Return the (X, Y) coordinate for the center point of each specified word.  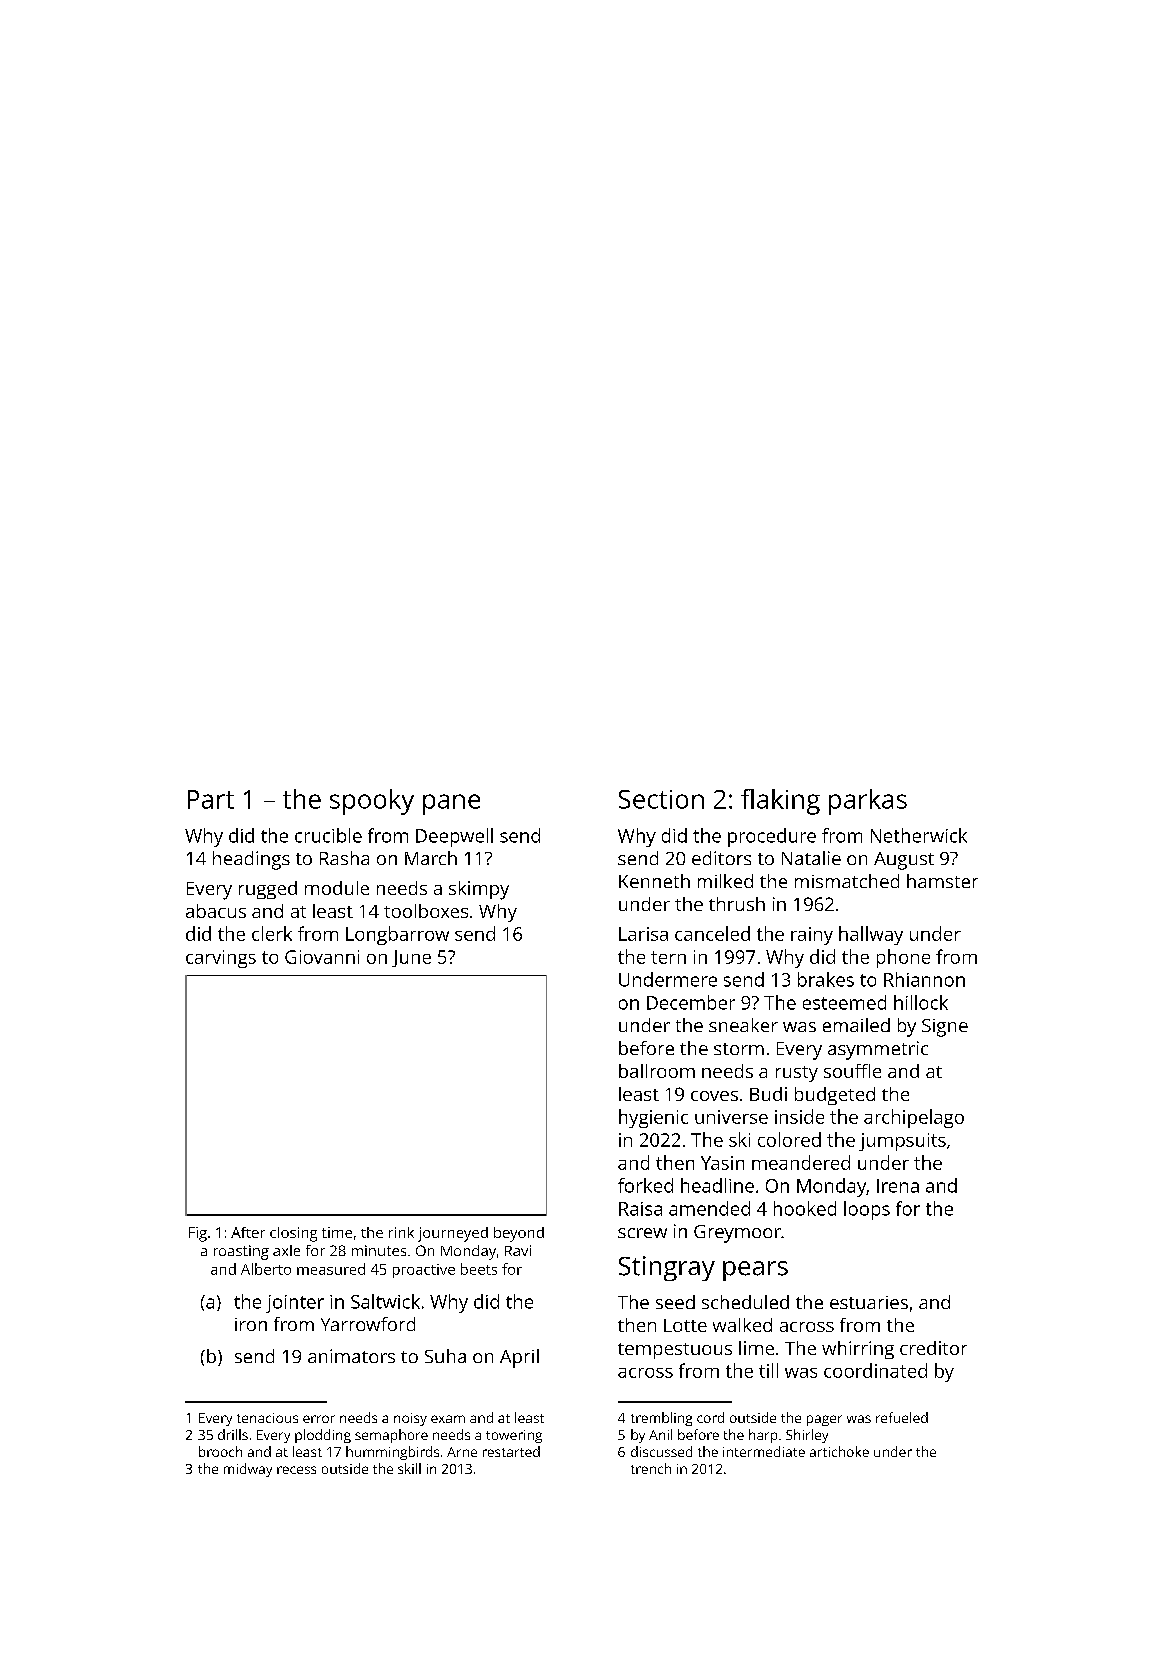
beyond (519, 1234)
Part (211, 799)
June (411, 958)
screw (642, 1233)
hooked (805, 1208)
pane (451, 804)
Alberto (266, 1269)
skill (409, 1468)
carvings (221, 959)
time (337, 1232)
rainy (812, 936)
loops (867, 1210)
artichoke (839, 1451)
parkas (868, 802)
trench (651, 1468)
